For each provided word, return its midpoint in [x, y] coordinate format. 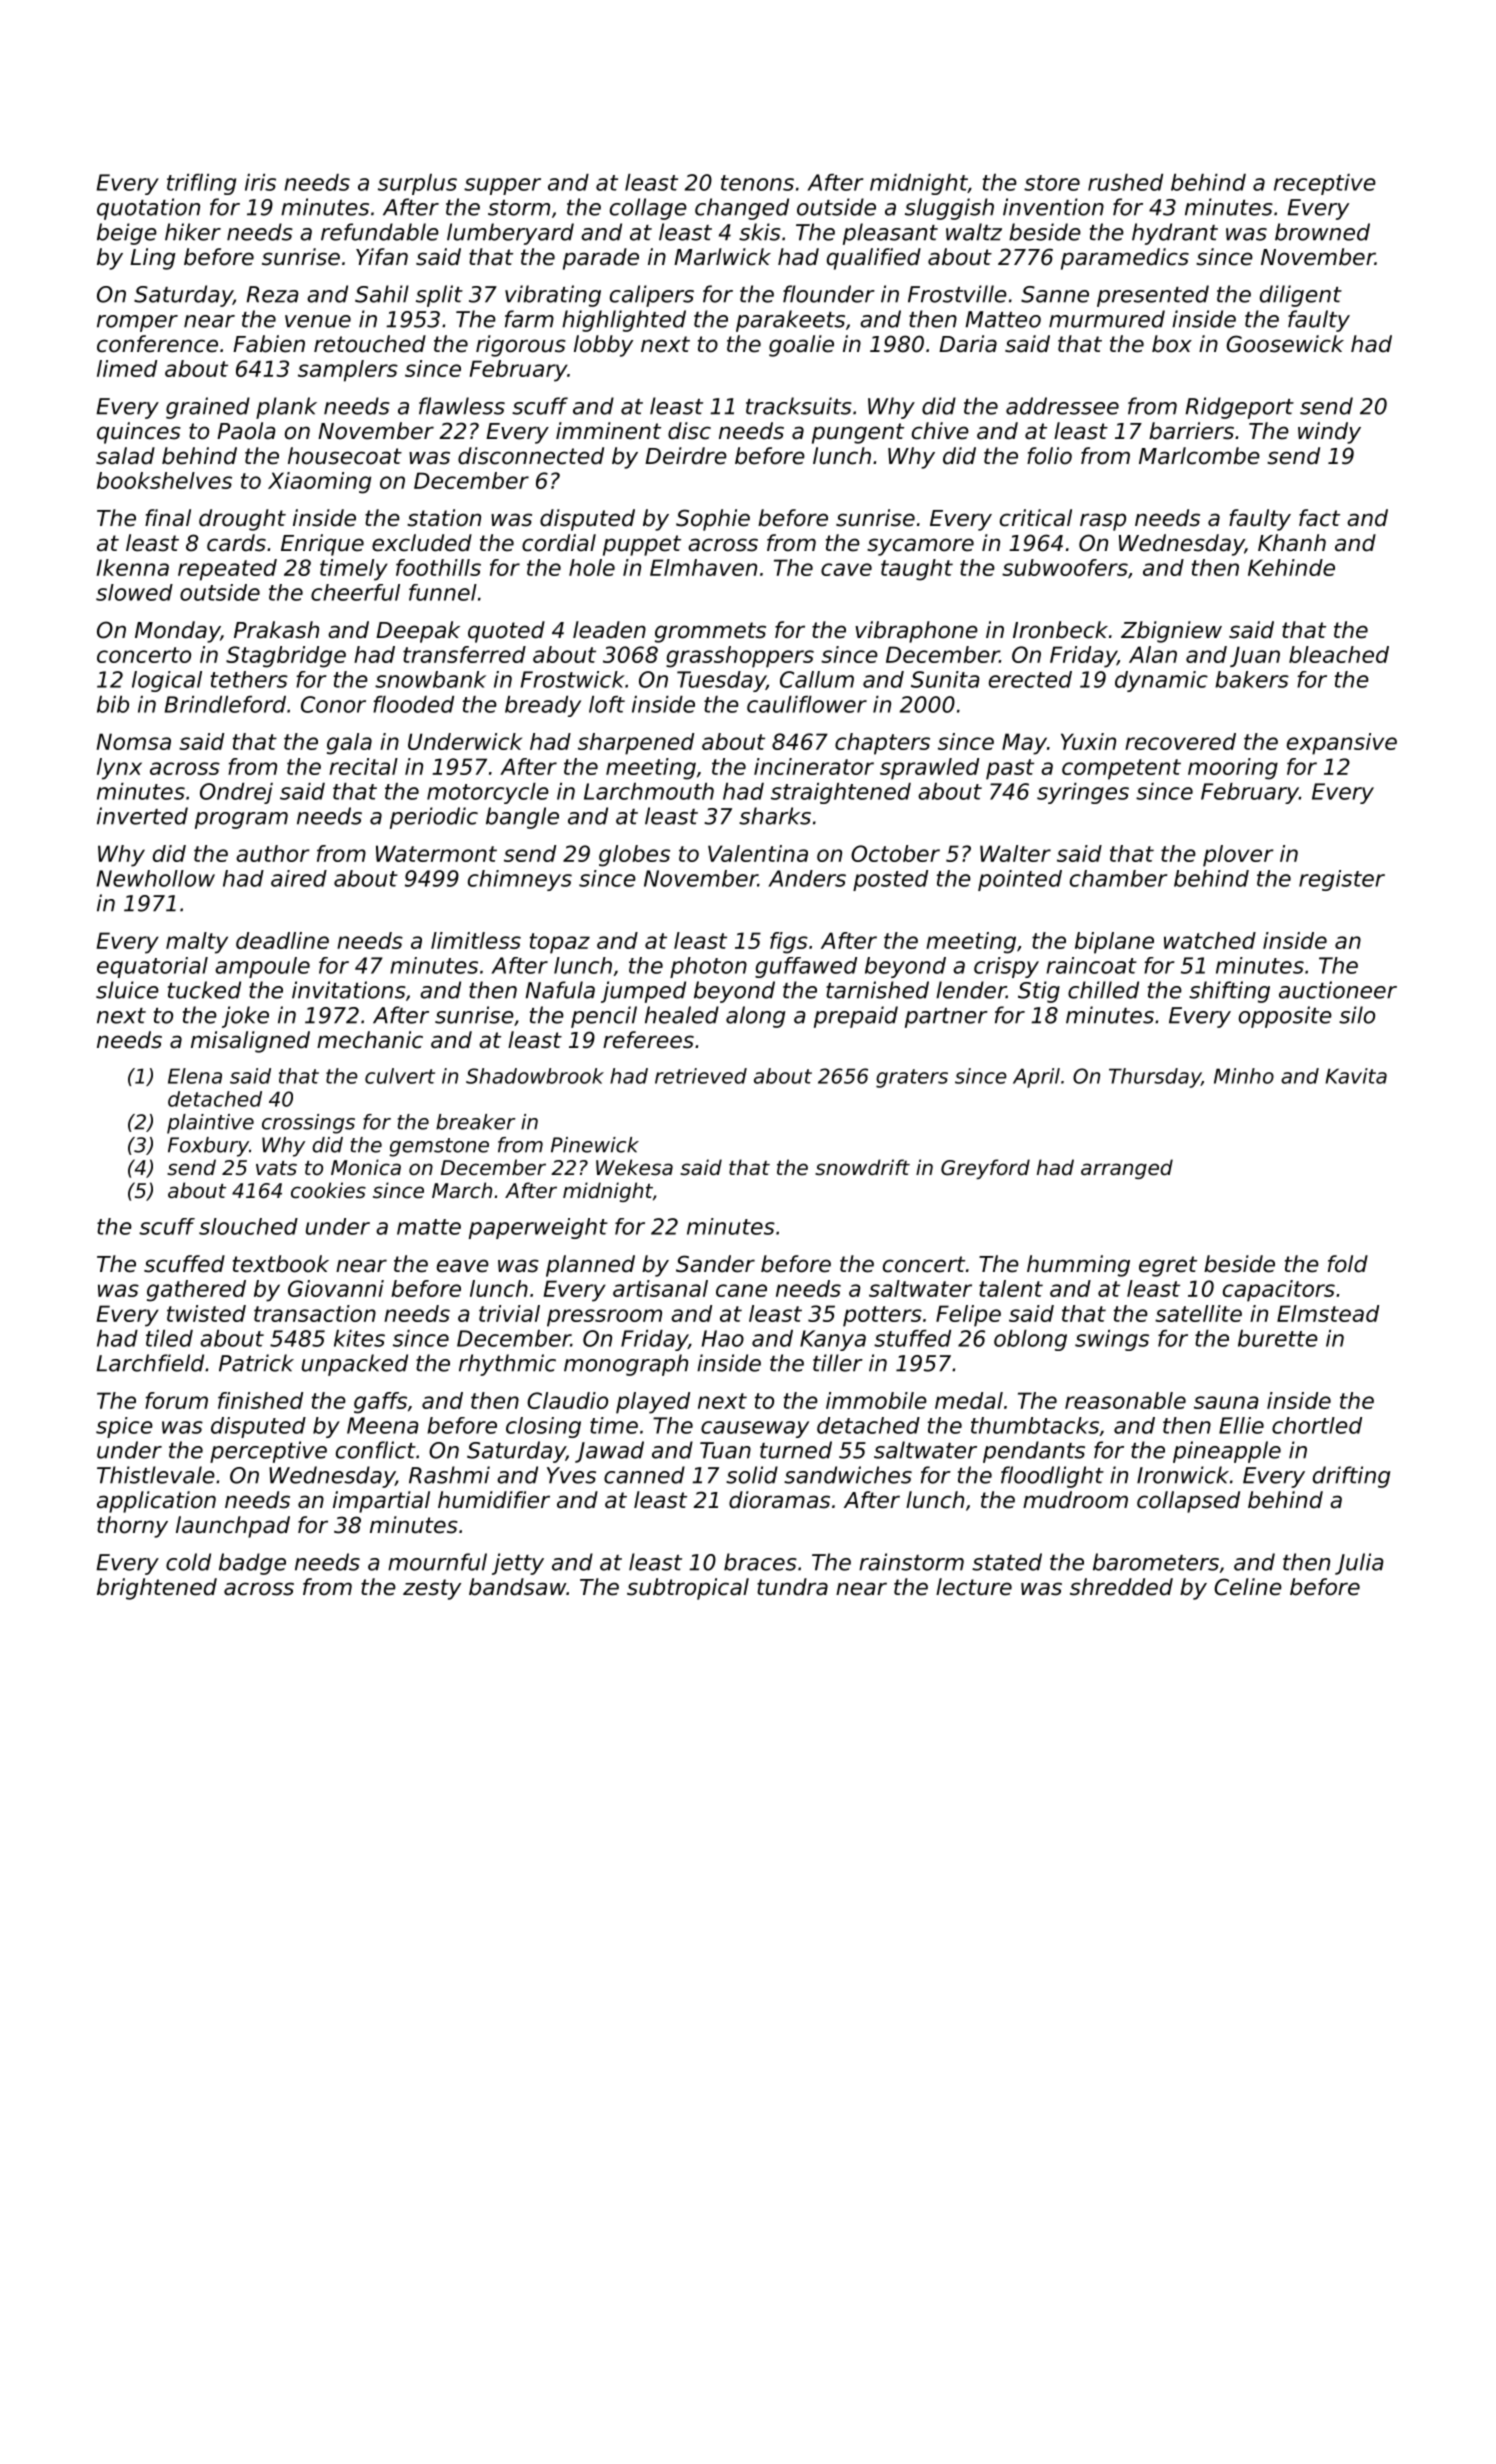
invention [1053, 207]
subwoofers [1065, 567]
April [1036, 1078]
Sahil [382, 294]
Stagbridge [286, 657]
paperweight [538, 1228]
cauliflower [807, 704]
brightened [157, 1589]
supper [502, 186]
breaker [476, 1122]
